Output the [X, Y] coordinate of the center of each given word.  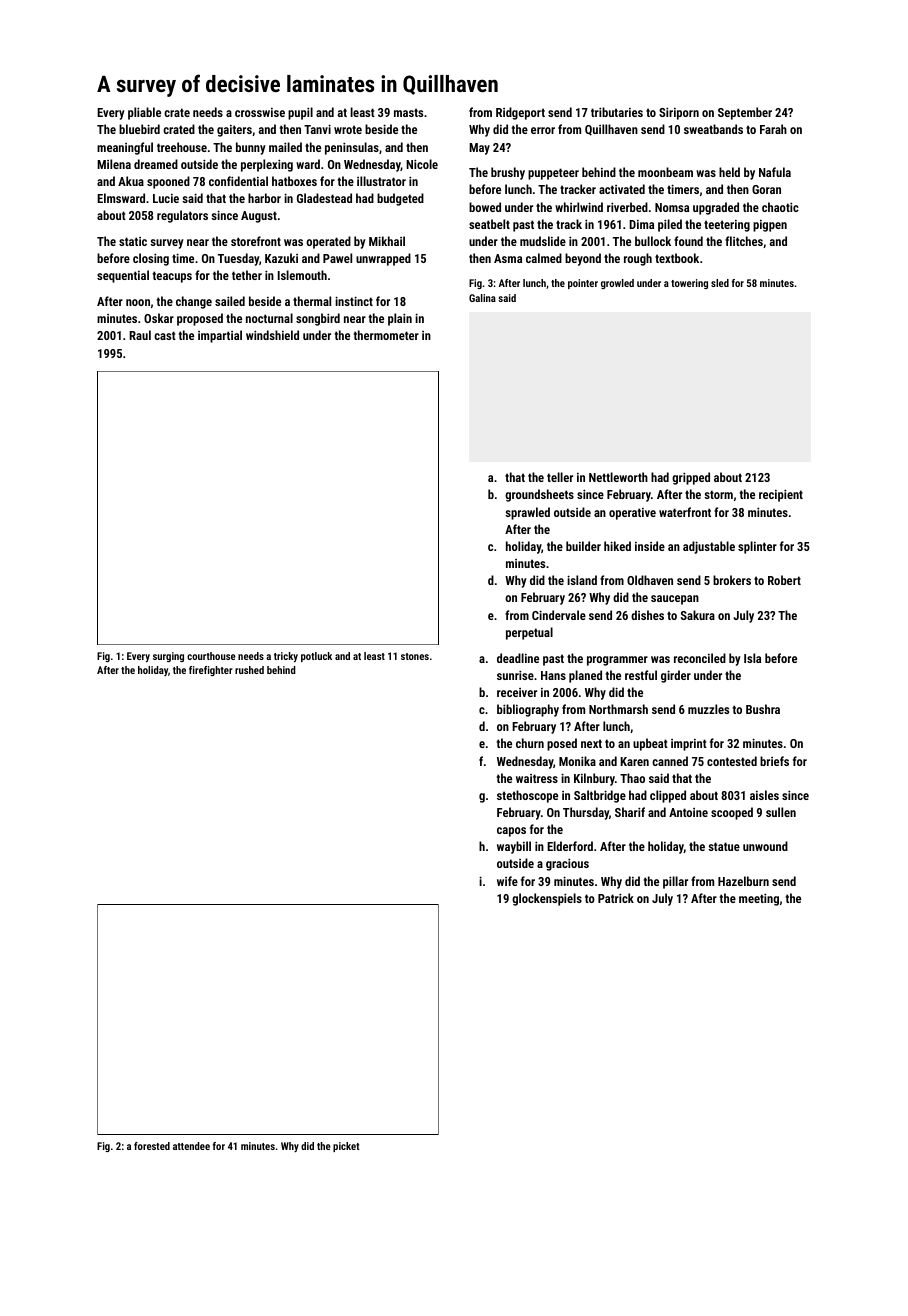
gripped [691, 478]
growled [617, 284]
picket [346, 1147]
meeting [759, 899]
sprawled [527, 513]
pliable [144, 113]
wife [507, 881]
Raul [140, 335]
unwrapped [383, 259]
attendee [191, 1146]
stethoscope [527, 796]
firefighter [211, 671]
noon [138, 302]
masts [408, 112]
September [745, 113]
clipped [668, 796]
